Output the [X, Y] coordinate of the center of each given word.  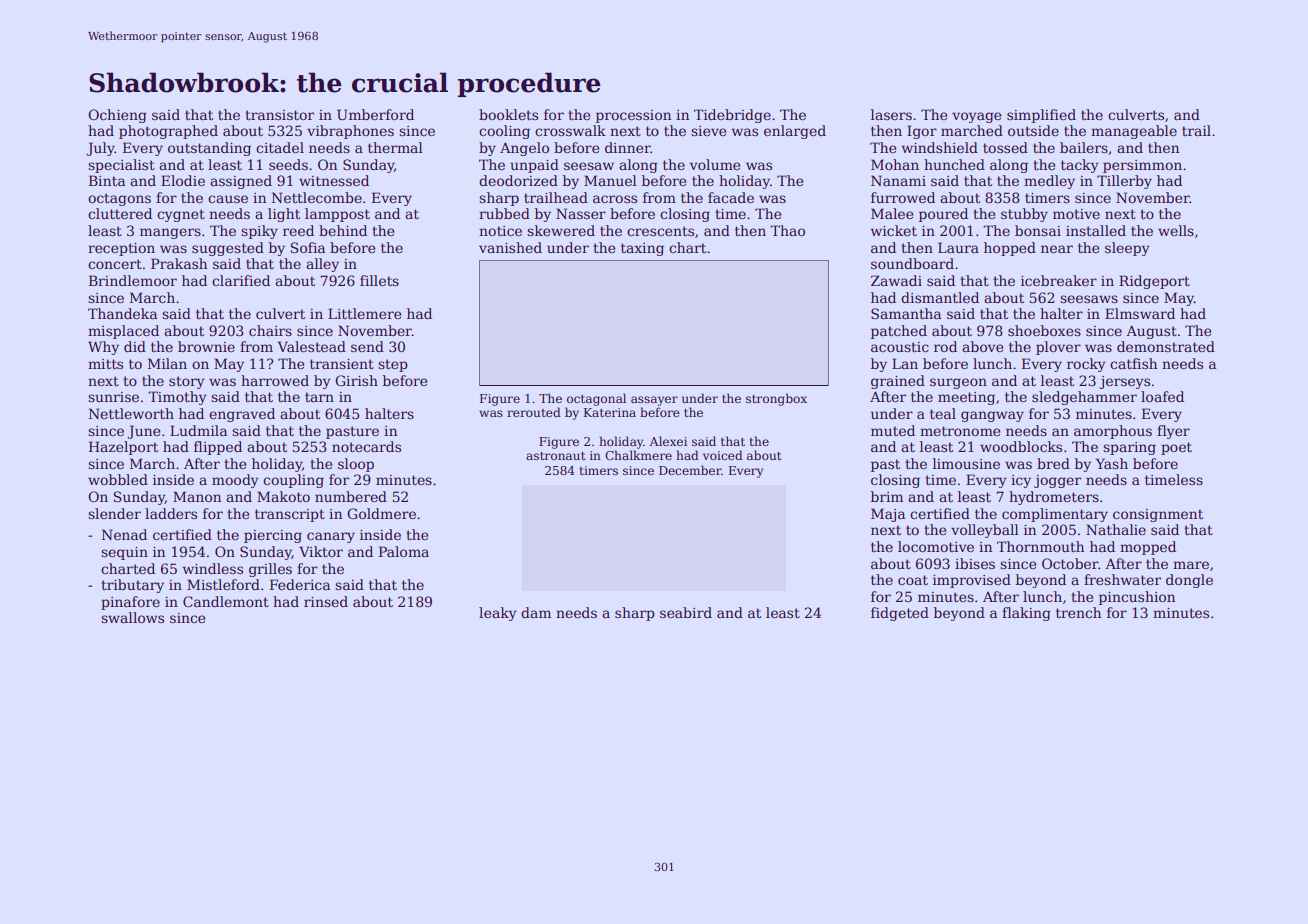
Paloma [404, 551]
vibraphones [350, 132]
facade [731, 197]
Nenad [124, 534]
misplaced [123, 332]
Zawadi [896, 280]
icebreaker [1059, 280]
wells [1176, 230]
